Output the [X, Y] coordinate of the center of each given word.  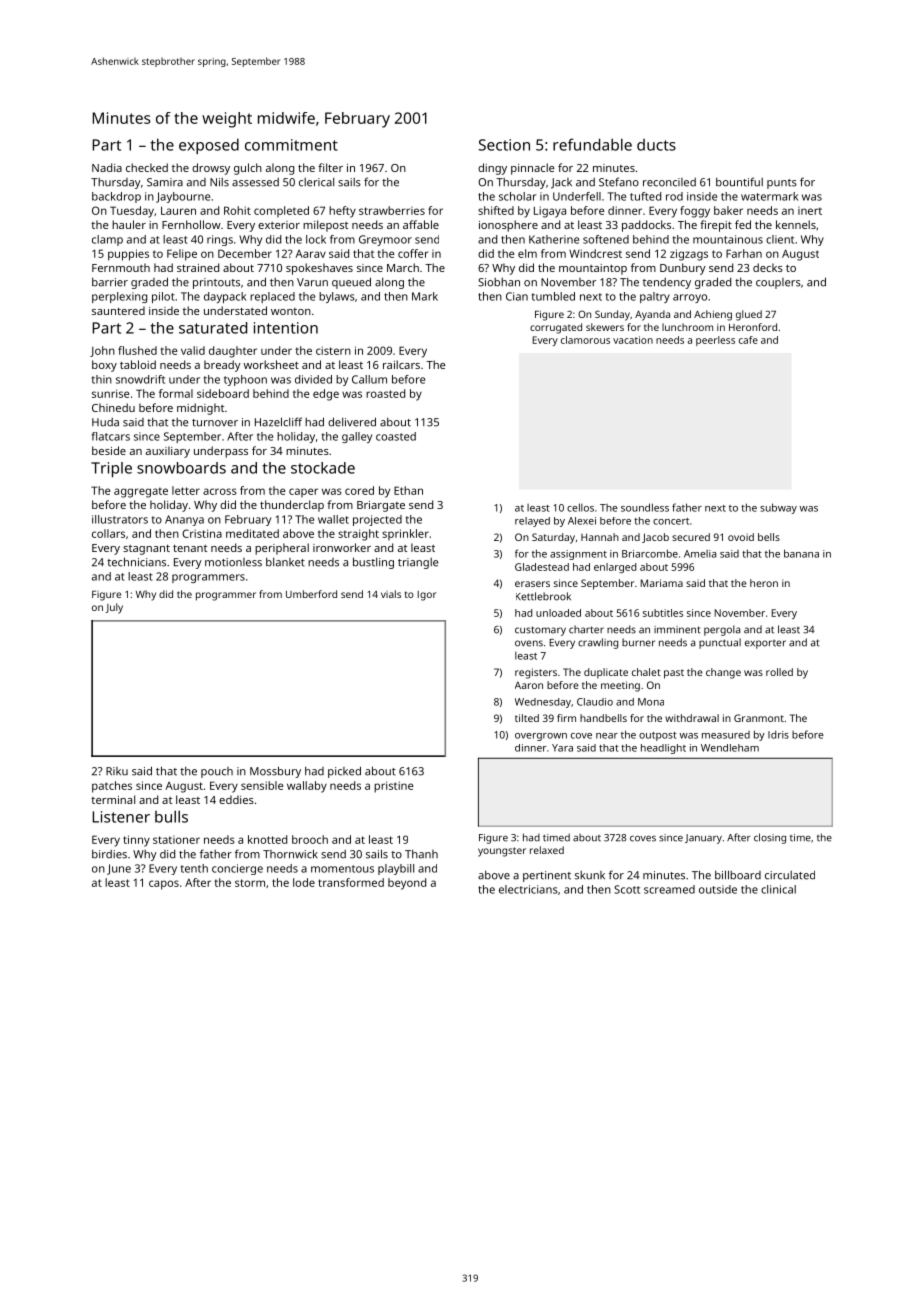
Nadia [107, 167]
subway [778, 508]
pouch [217, 772]
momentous [342, 869]
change [723, 673]
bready [222, 366]
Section [504, 145]
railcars [401, 364]
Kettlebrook [543, 596]
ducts [656, 145]
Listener [121, 817]
